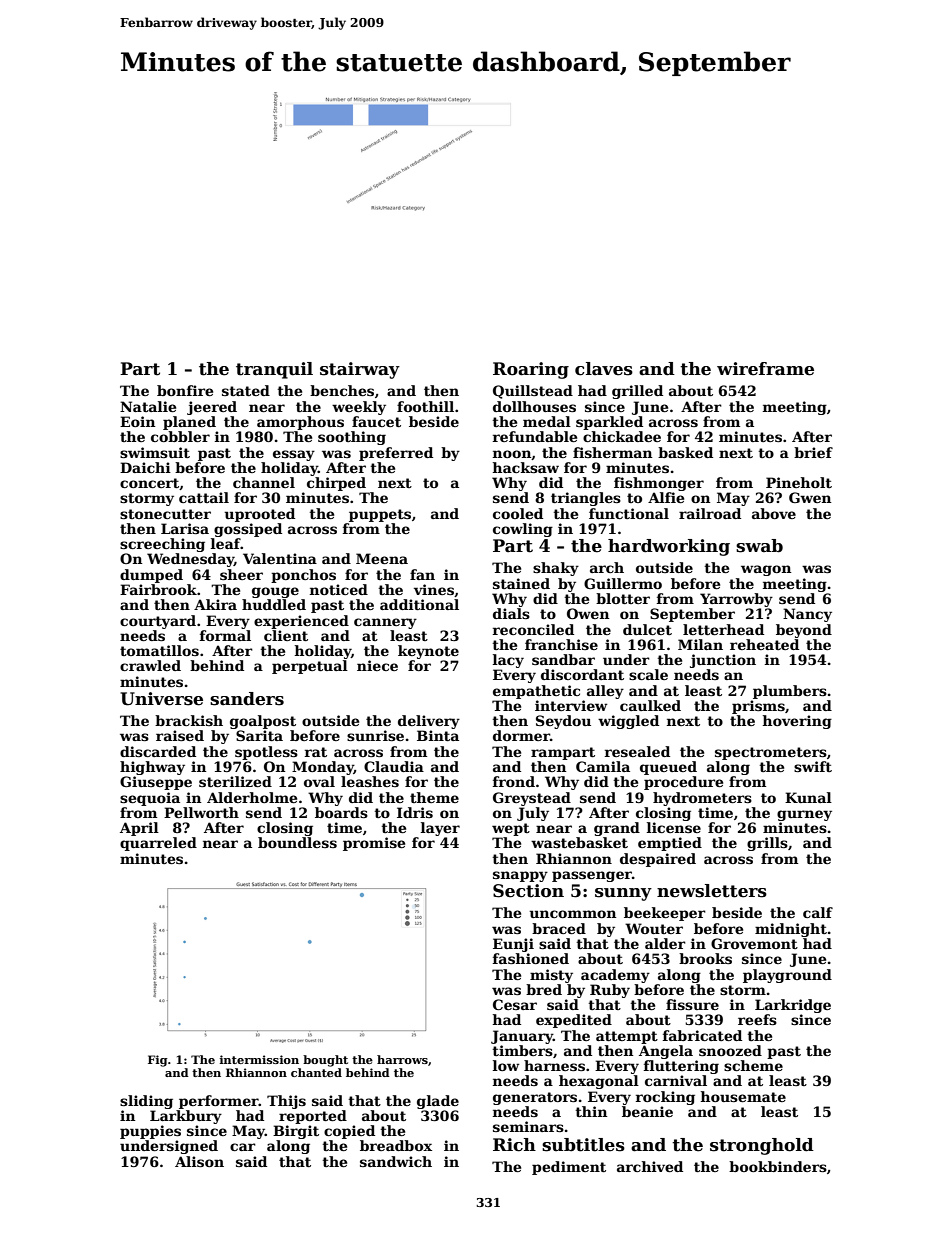  Describe the element at coordinates (650, 705) in the page. I see `caulked` at that location.
